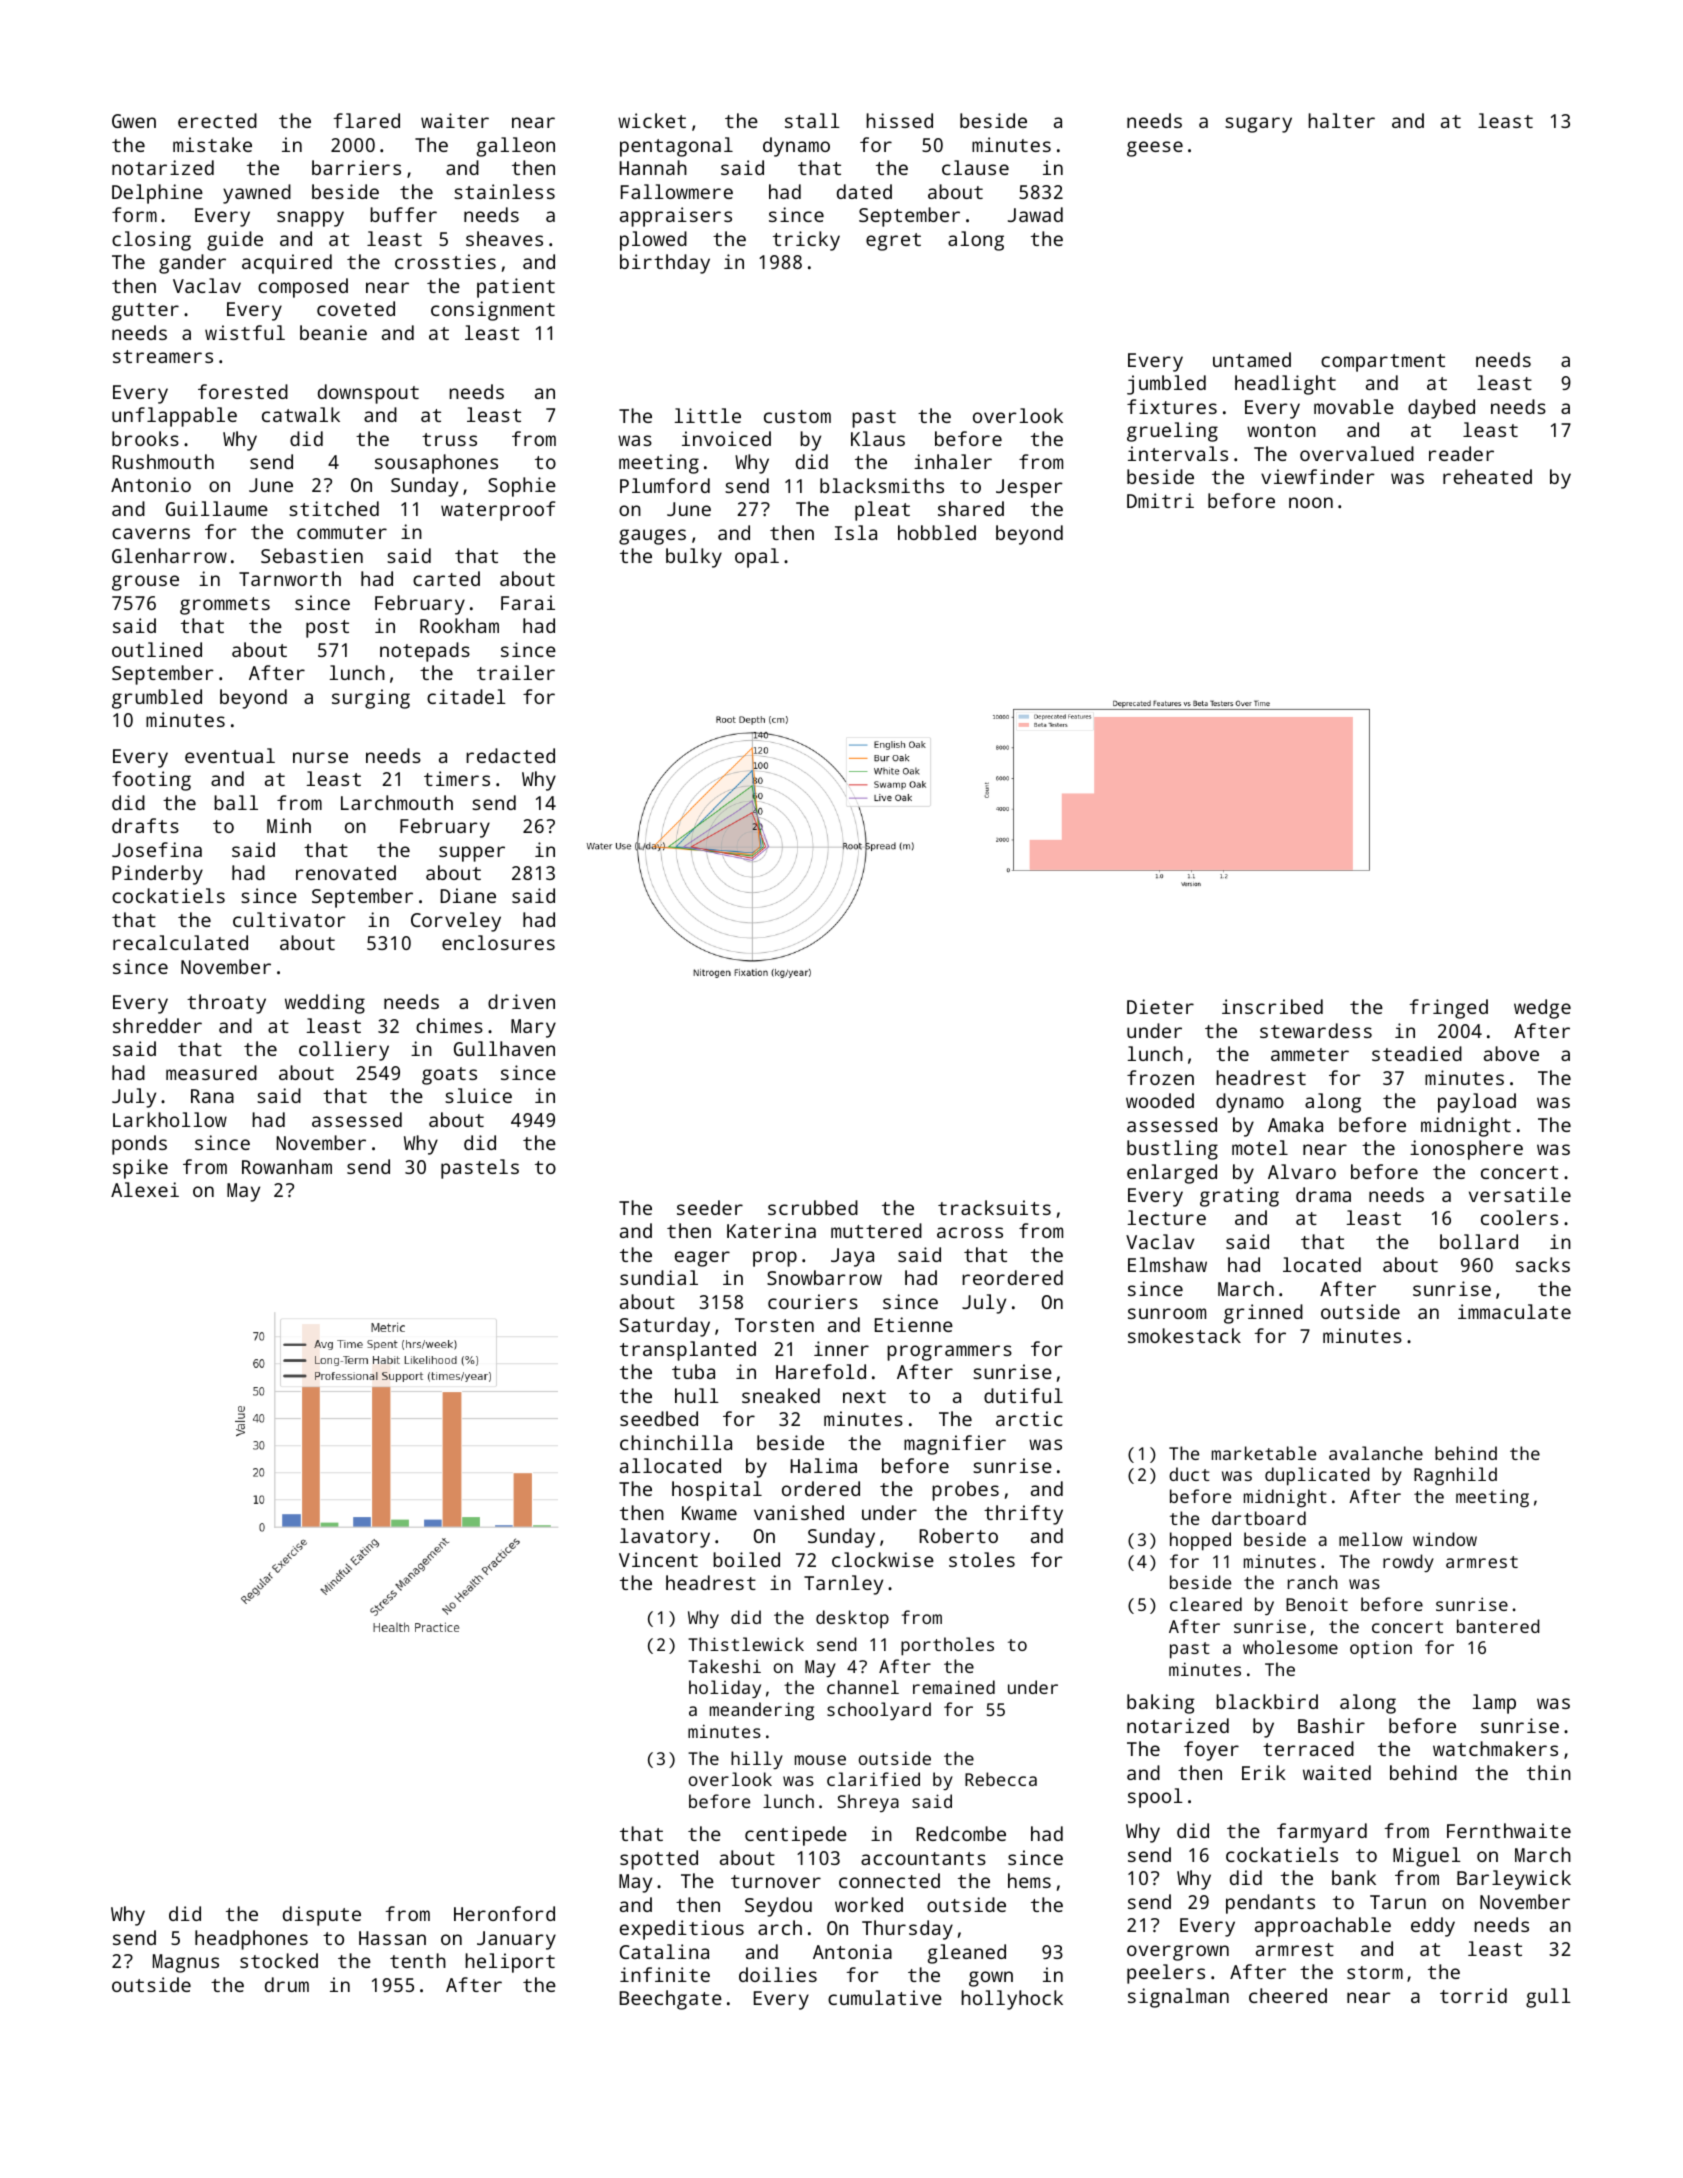  Describe the element at coordinates (1341, 120) in the page. I see `halter` at that location.
